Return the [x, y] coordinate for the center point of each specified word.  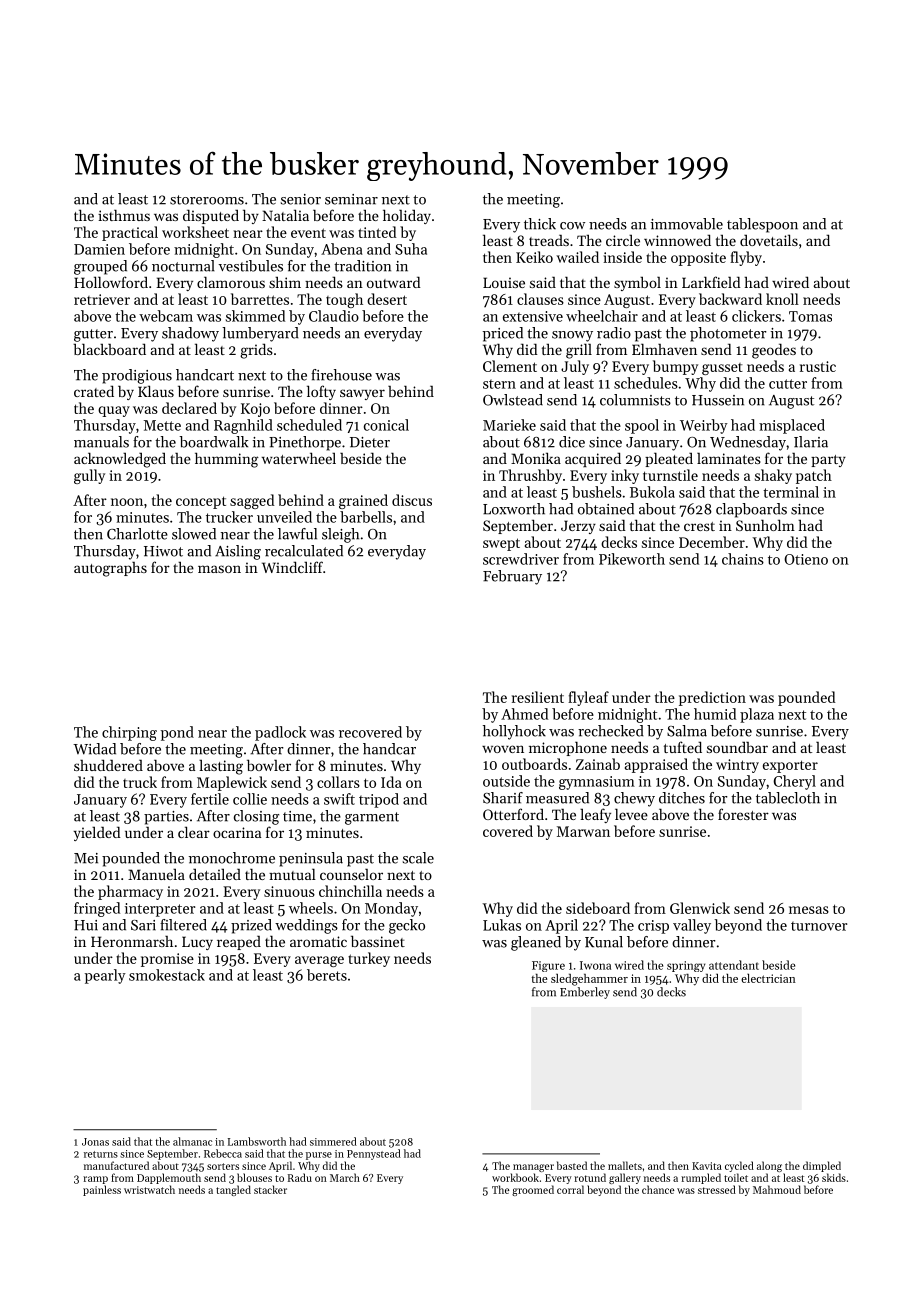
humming [227, 460]
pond [177, 733]
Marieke [509, 425]
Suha [411, 249]
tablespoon [762, 225]
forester [743, 814]
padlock [280, 733]
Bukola [652, 492]
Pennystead [374, 1154]
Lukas [502, 925]
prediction [712, 698]
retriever [102, 299]
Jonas [95, 1142]
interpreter [160, 910]
